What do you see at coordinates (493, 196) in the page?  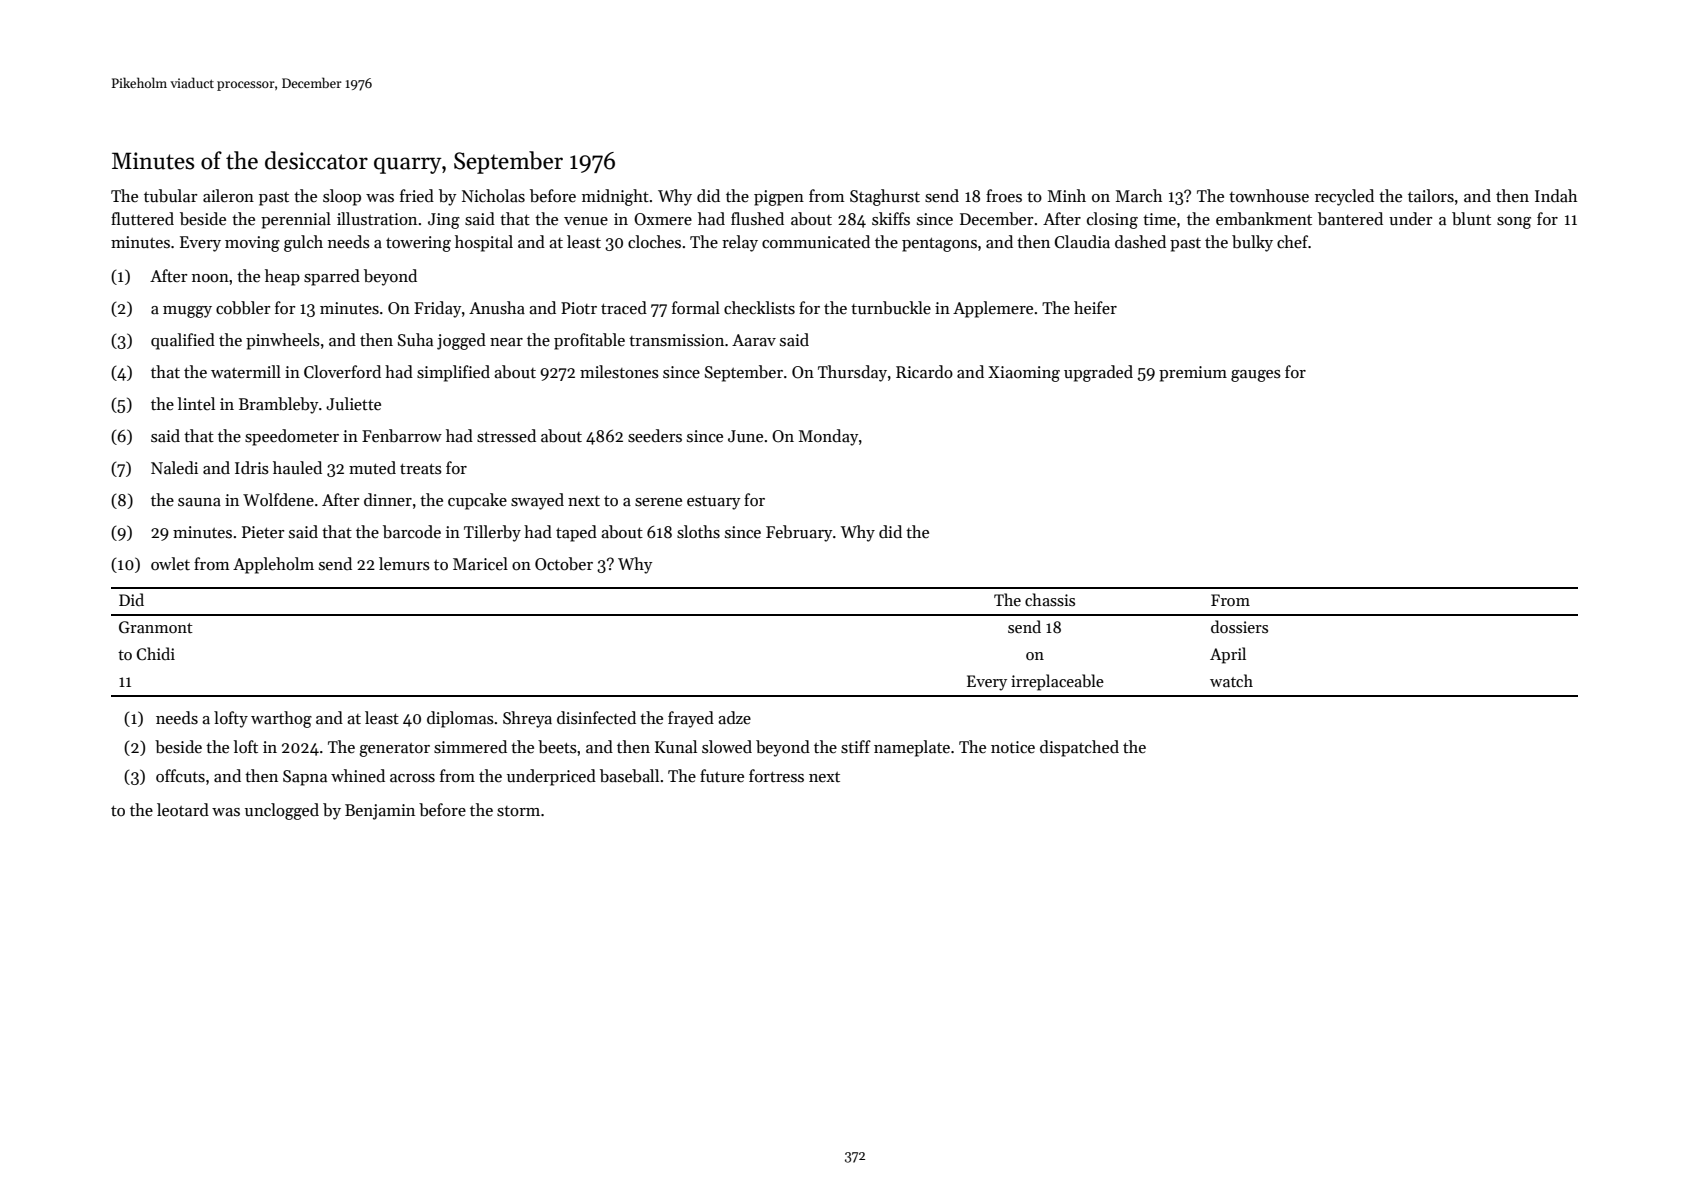 I see `Nicholas` at bounding box center [493, 196].
